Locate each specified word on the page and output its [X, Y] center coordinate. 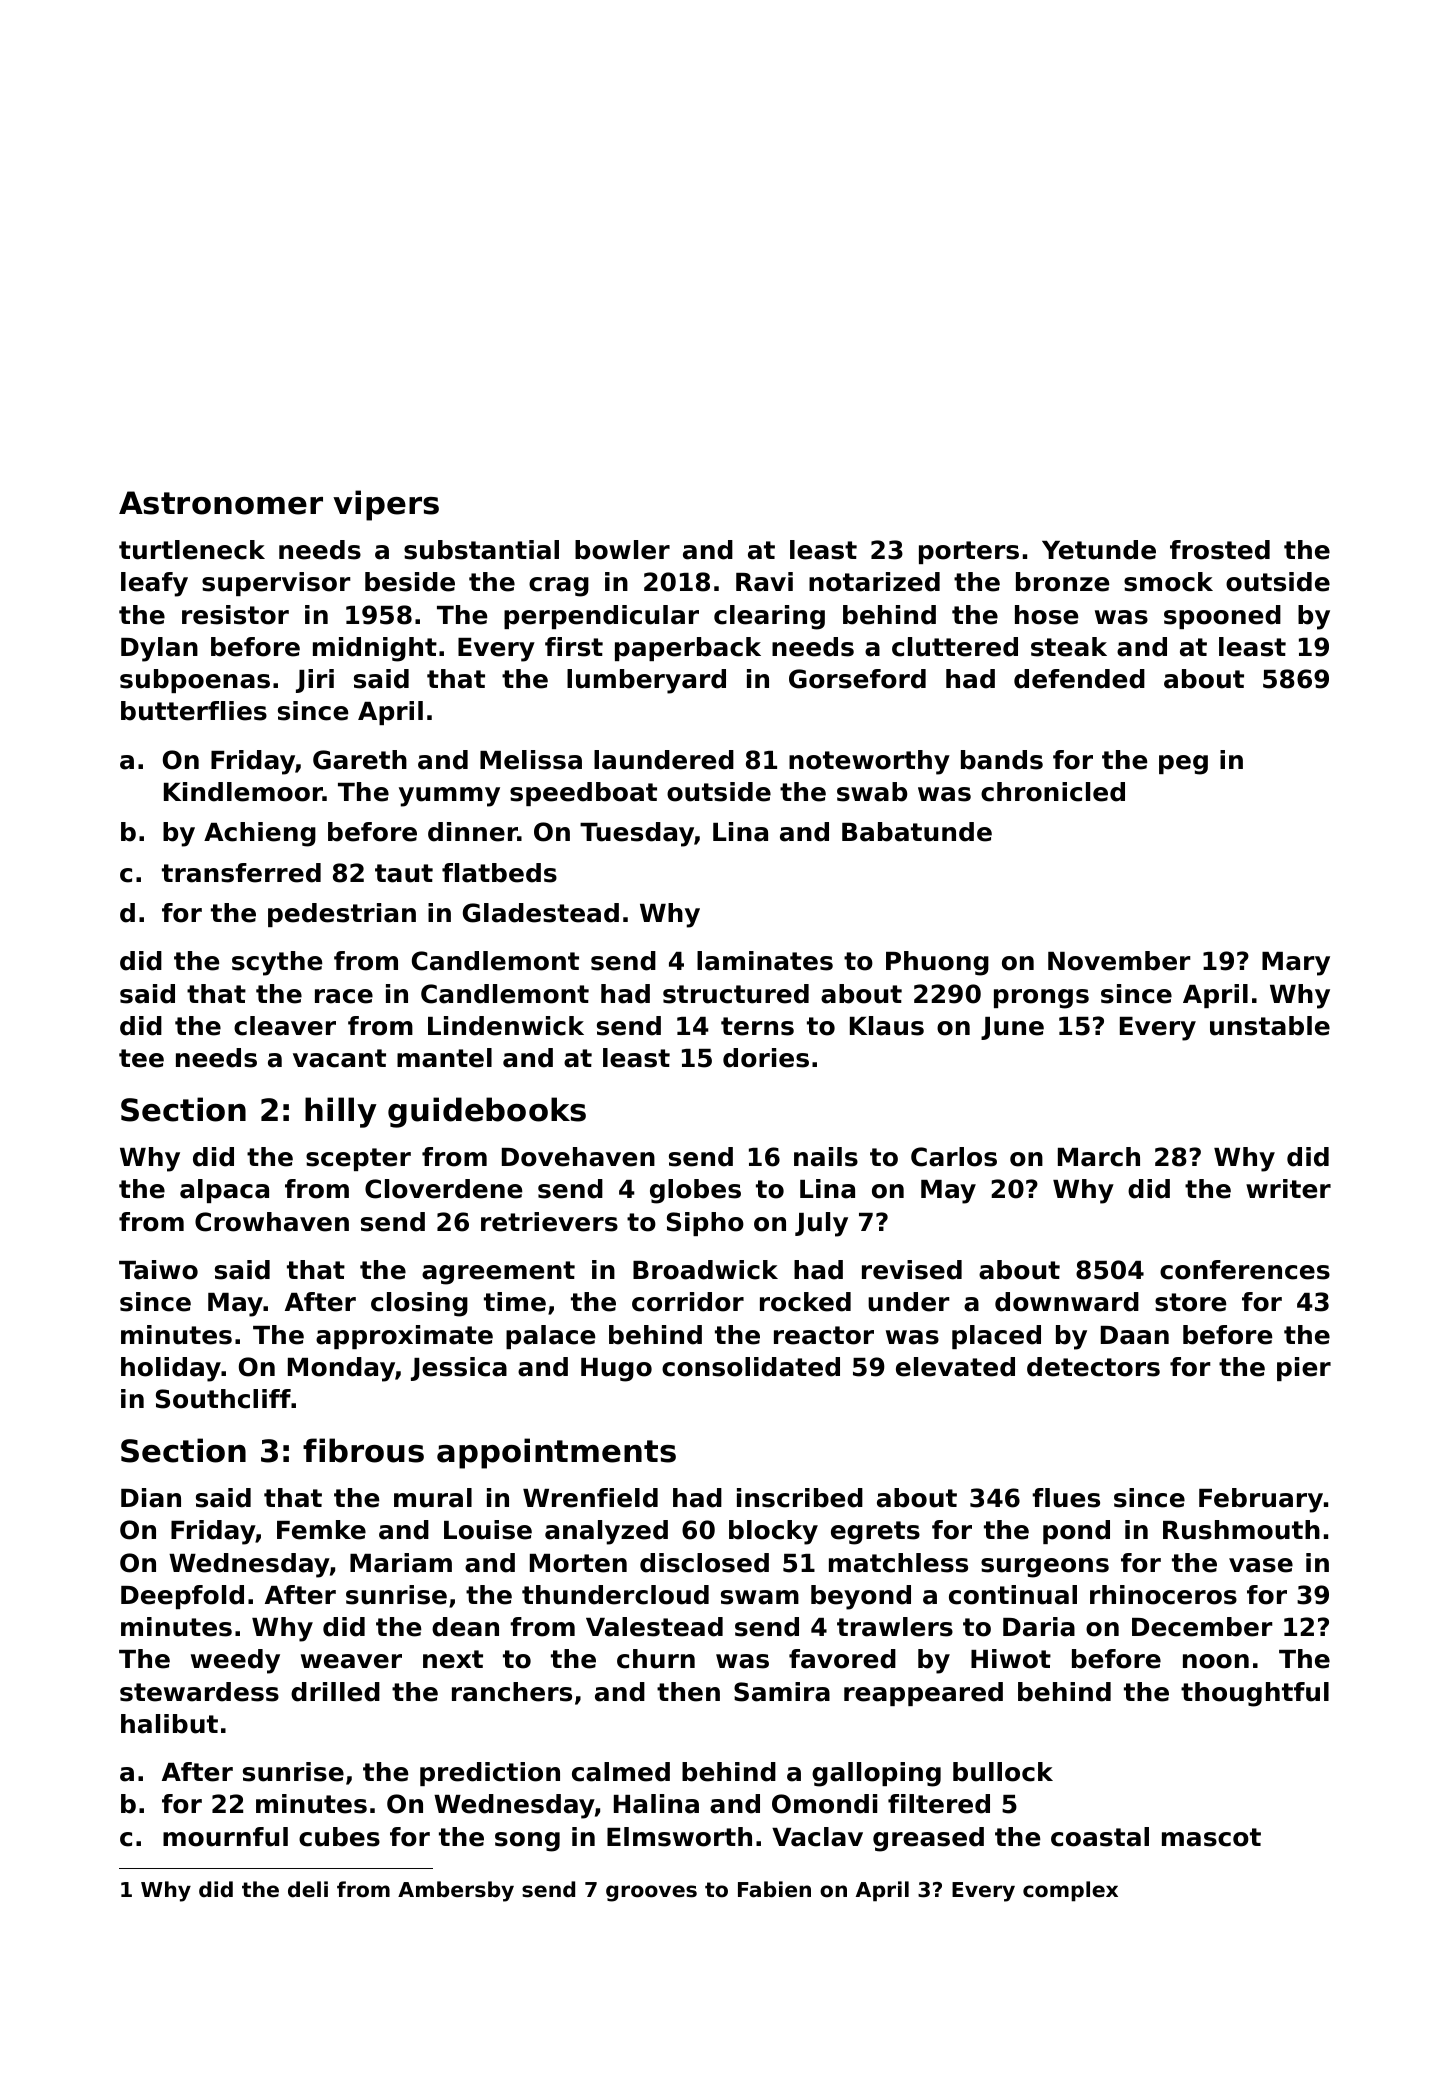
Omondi [824, 1804]
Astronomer [221, 503]
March [1099, 1157]
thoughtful [1255, 1694]
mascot [1211, 1837]
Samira [782, 1692]
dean [465, 1627]
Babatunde [917, 832]
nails [826, 1157]
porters [969, 552]
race [344, 996]
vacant [339, 1058]
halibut [169, 1724]
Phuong [937, 963]
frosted [1220, 550]
